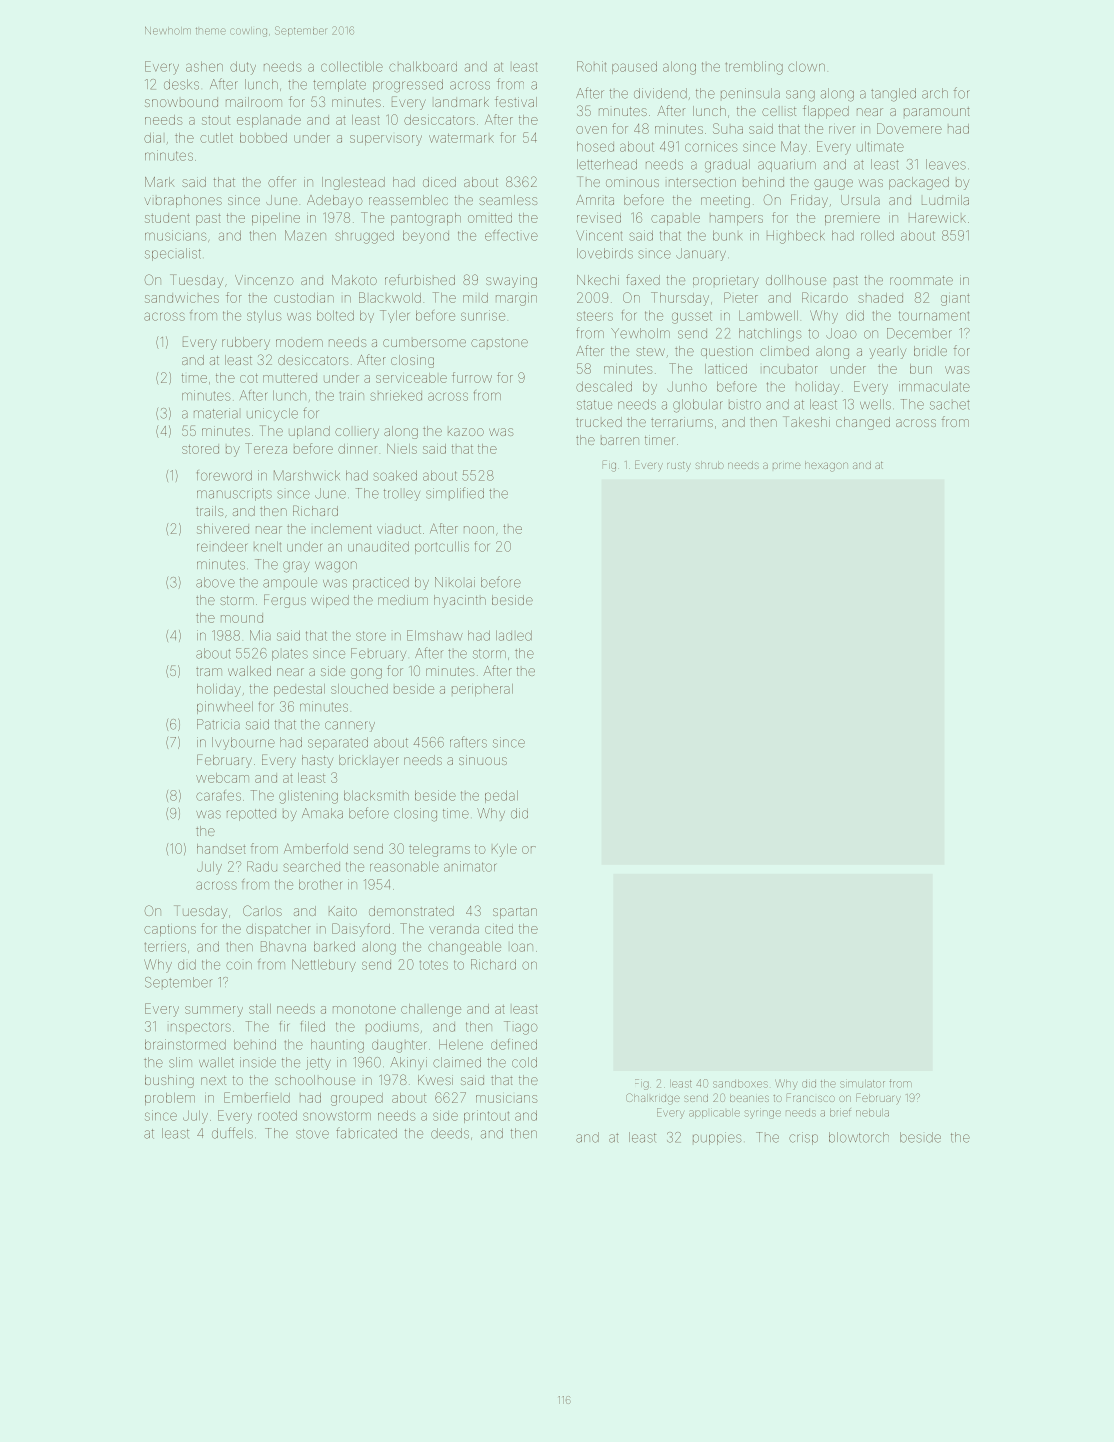  What do you see at coordinates (826, 466) in the screenshot?
I see `hexagon` at bounding box center [826, 466].
